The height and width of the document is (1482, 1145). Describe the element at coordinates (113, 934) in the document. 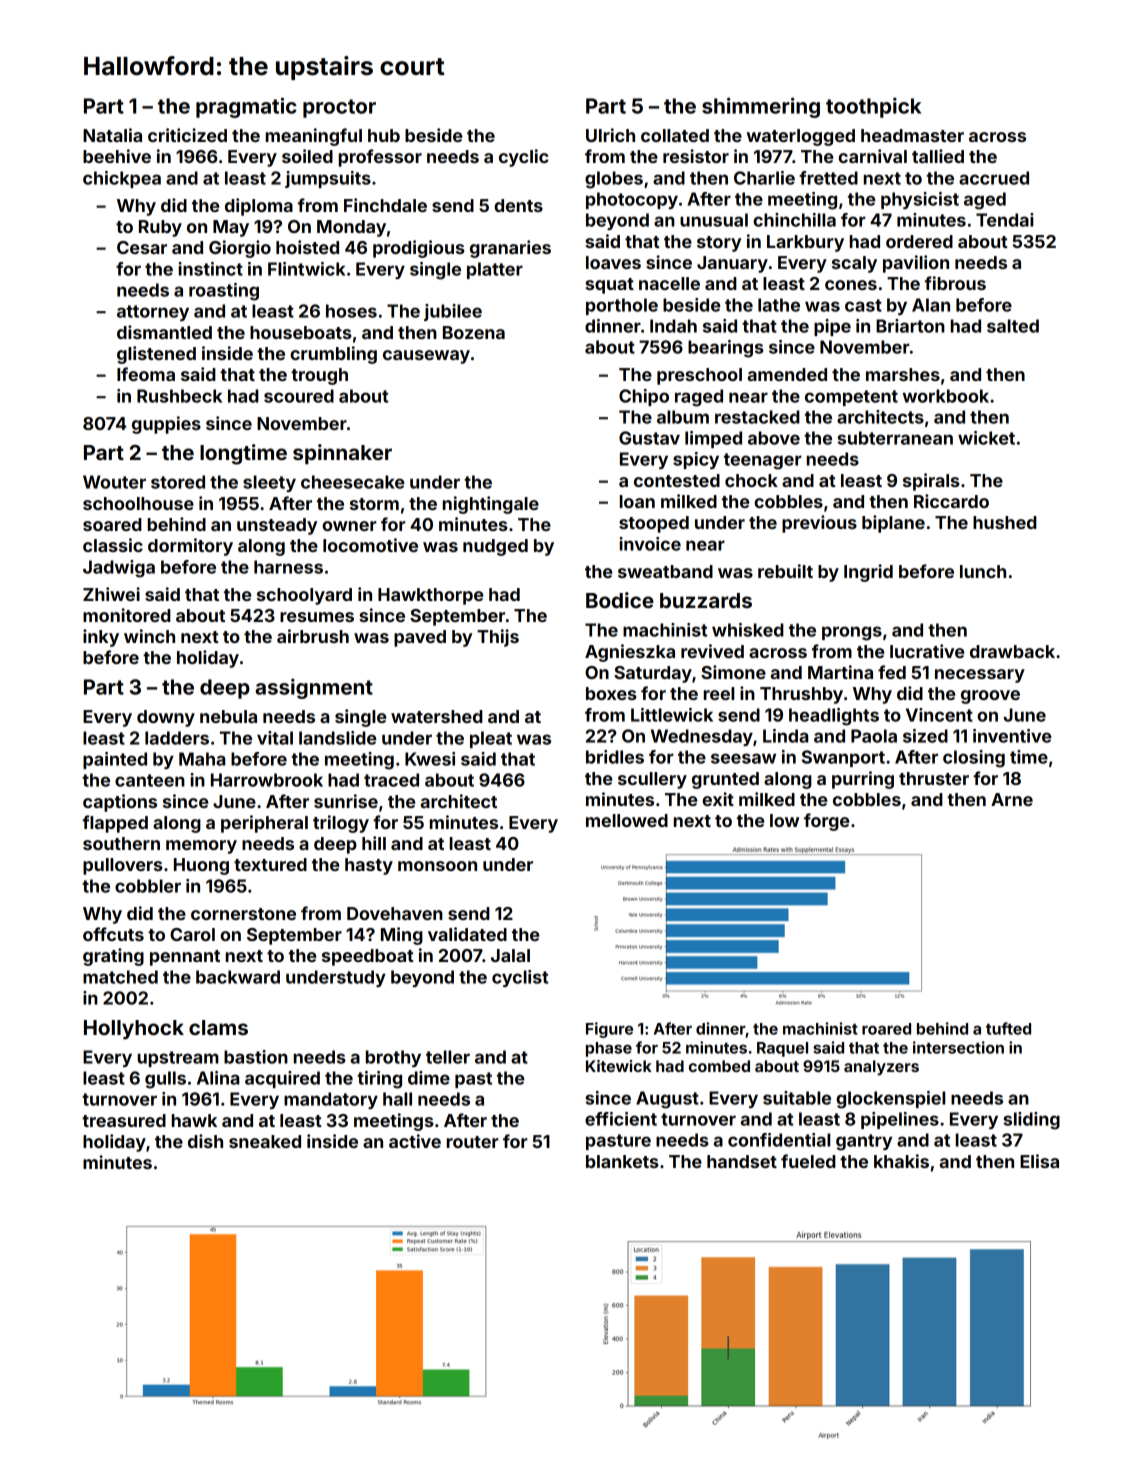

I see `offcuts` at that location.
